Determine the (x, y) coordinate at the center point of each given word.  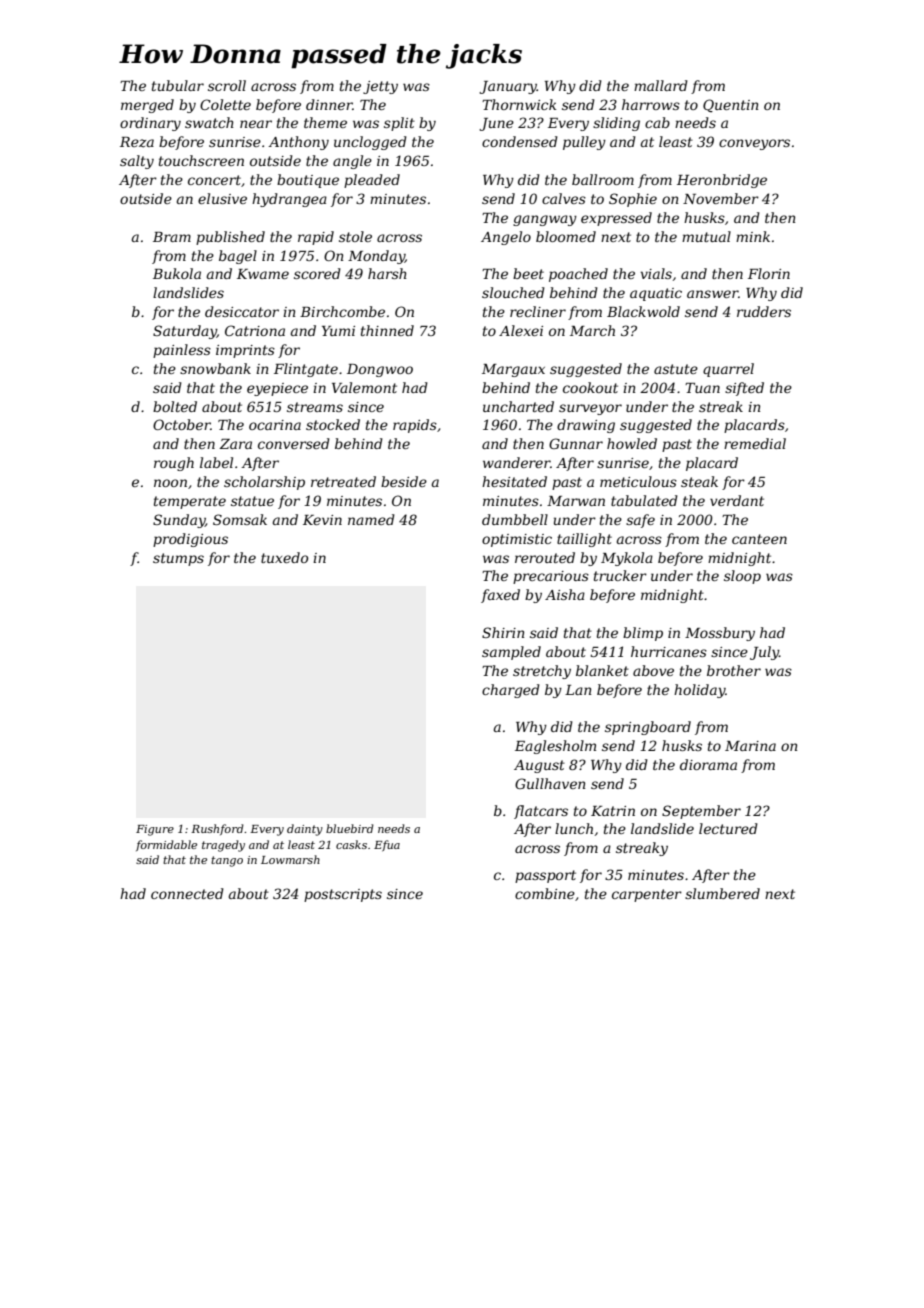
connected (187, 893)
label (216, 462)
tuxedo (284, 557)
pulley (584, 143)
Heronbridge (722, 181)
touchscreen (201, 160)
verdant (737, 500)
